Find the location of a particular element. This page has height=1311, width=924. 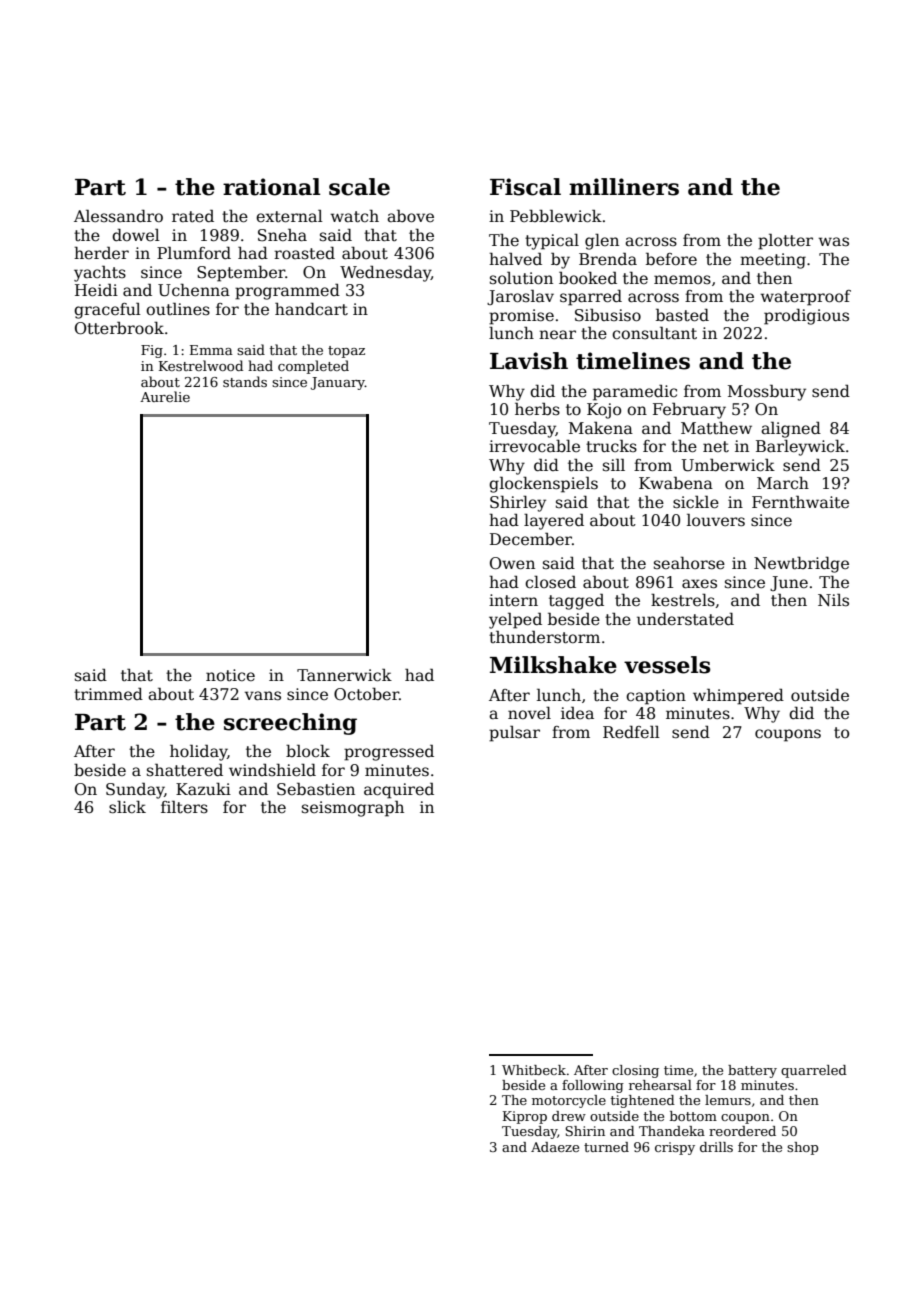

Aurelie is located at coordinates (165, 396).
